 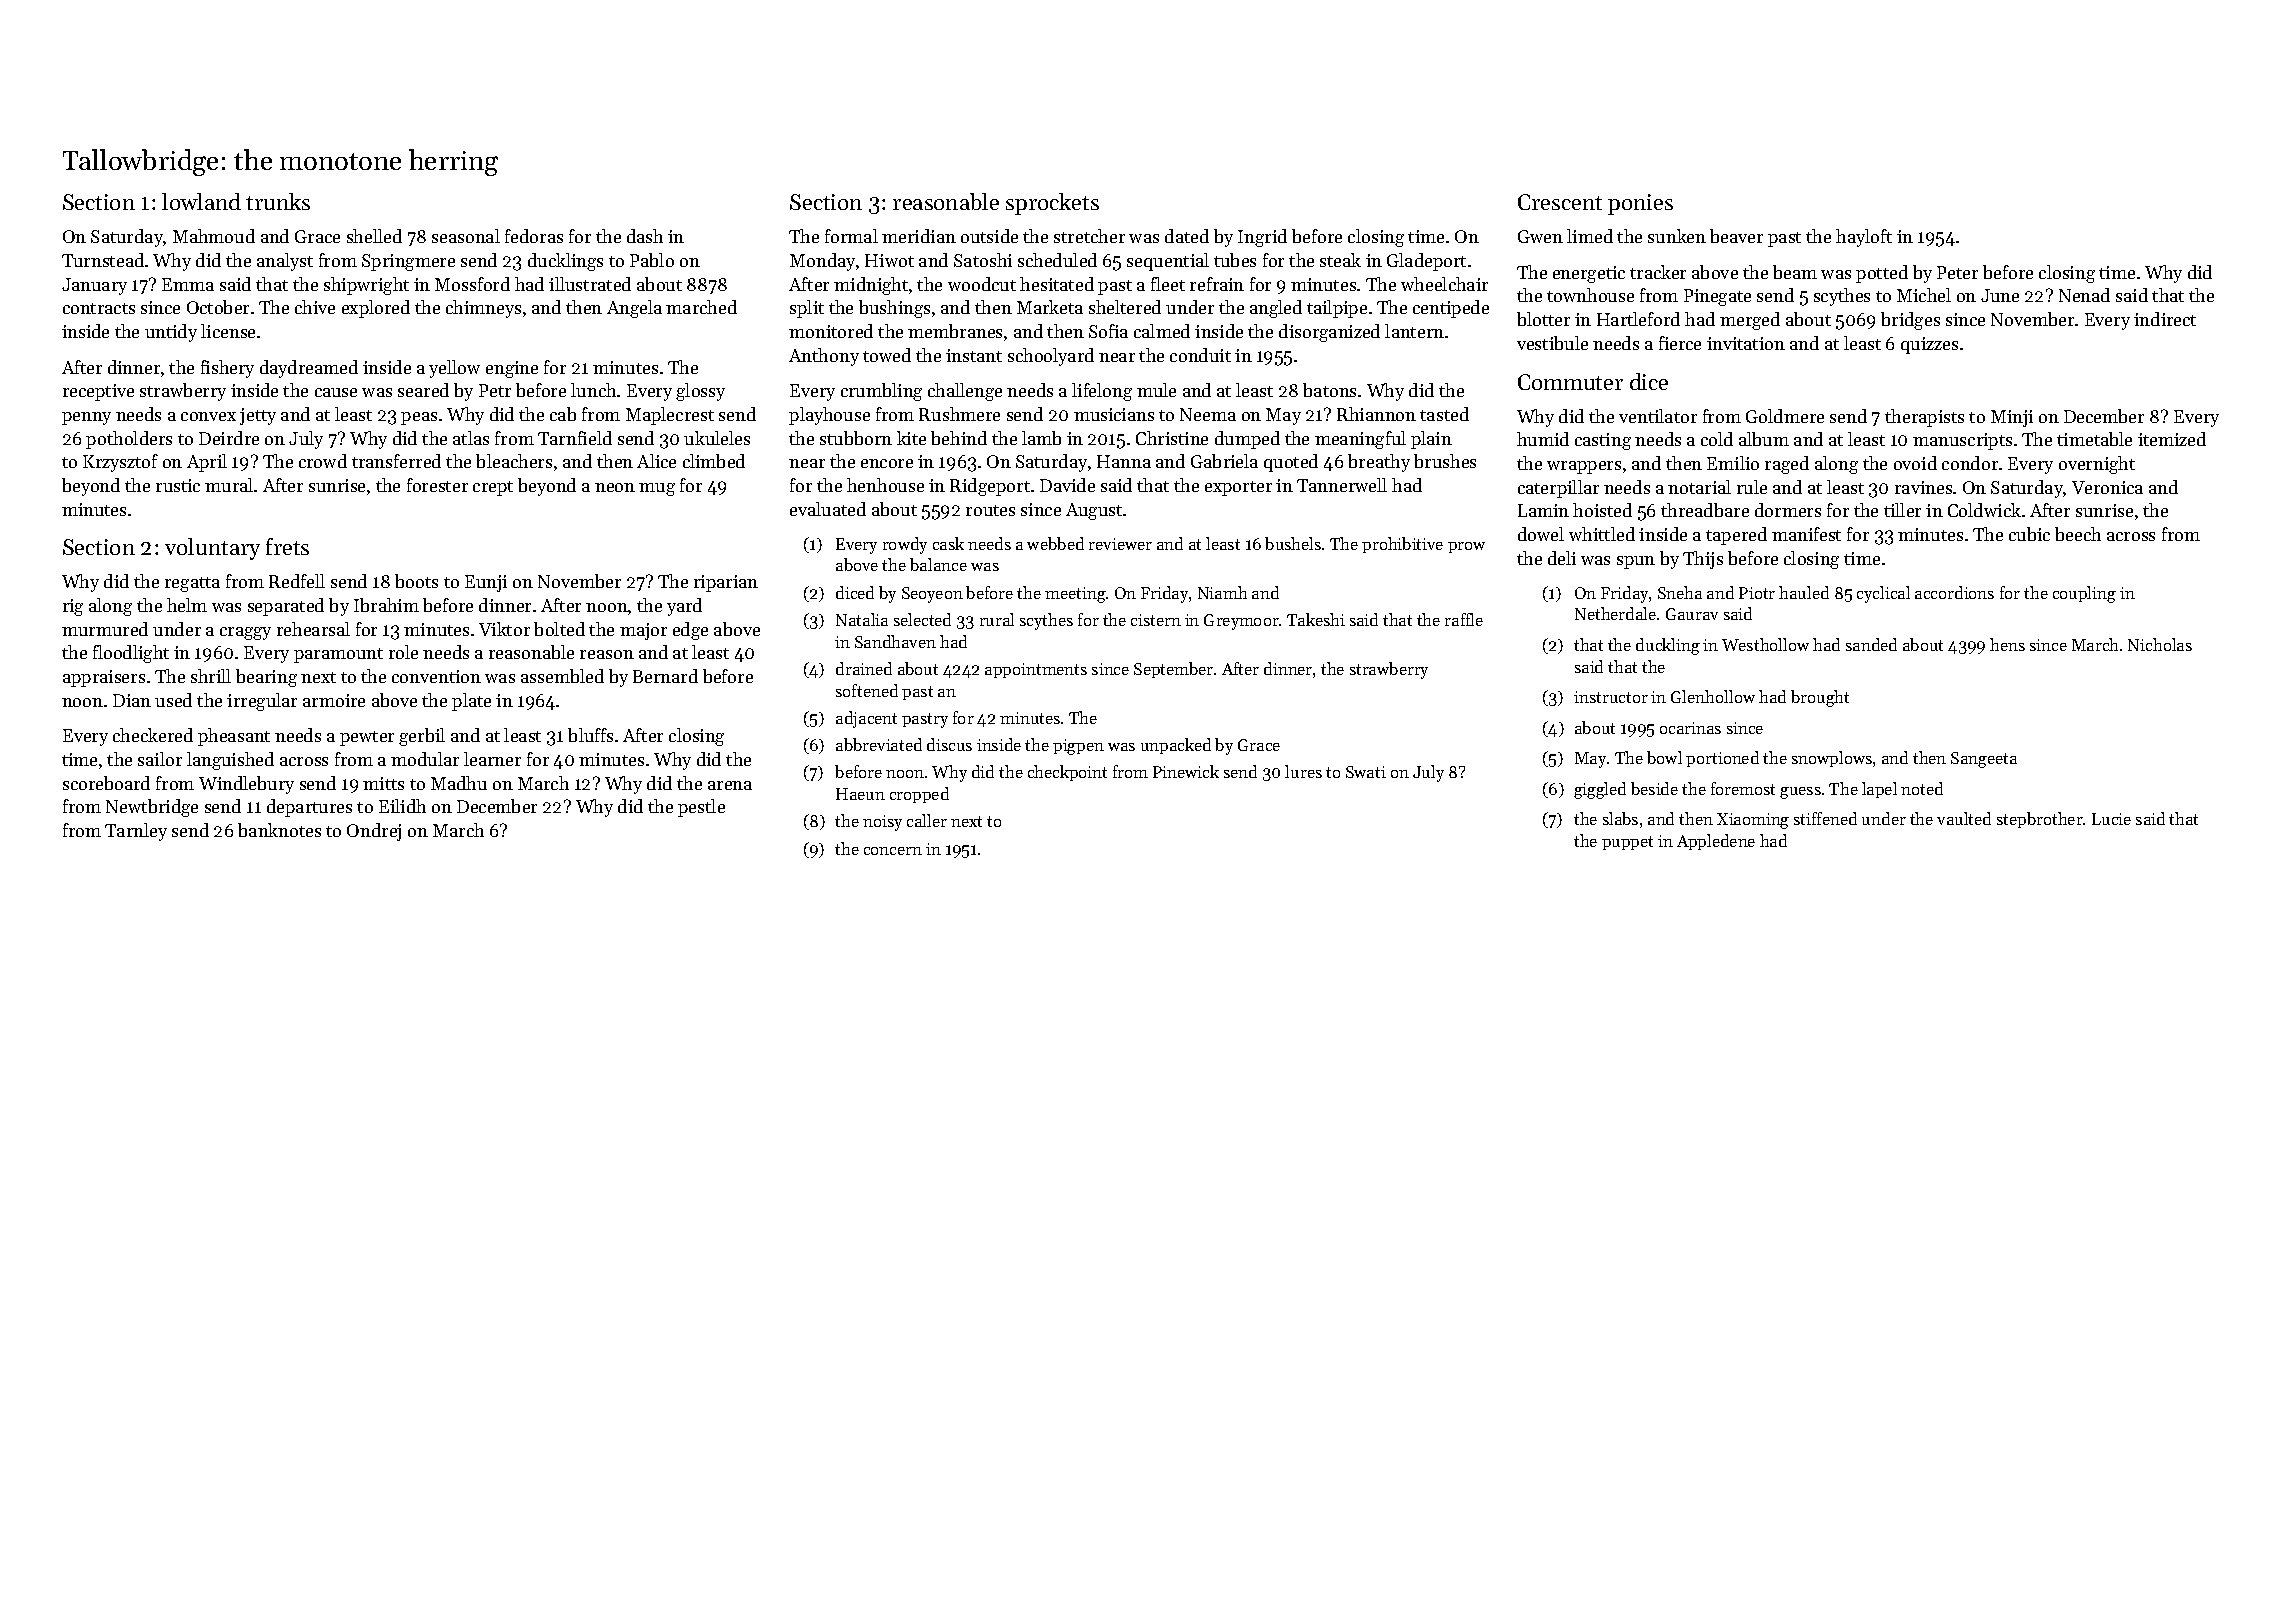 I want to click on Gaurav, so click(x=1692, y=614).
